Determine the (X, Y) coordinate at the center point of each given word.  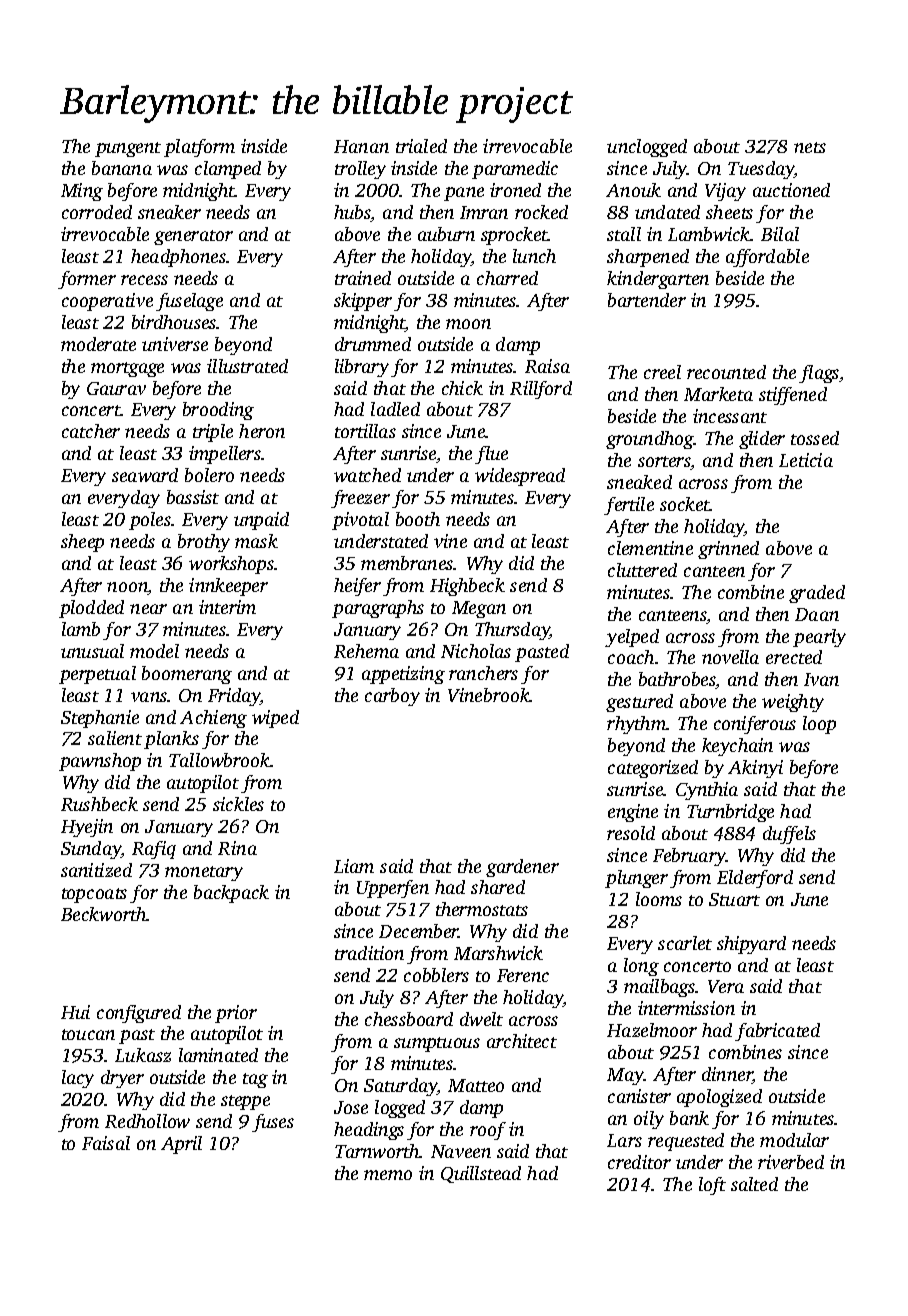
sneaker (169, 212)
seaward (145, 475)
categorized (653, 769)
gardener (522, 868)
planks (171, 740)
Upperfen (393, 889)
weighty (793, 703)
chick (462, 388)
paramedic (515, 170)
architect (522, 1041)
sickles (238, 804)
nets (810, 147)
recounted (726, 372)
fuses (273, 1123)
